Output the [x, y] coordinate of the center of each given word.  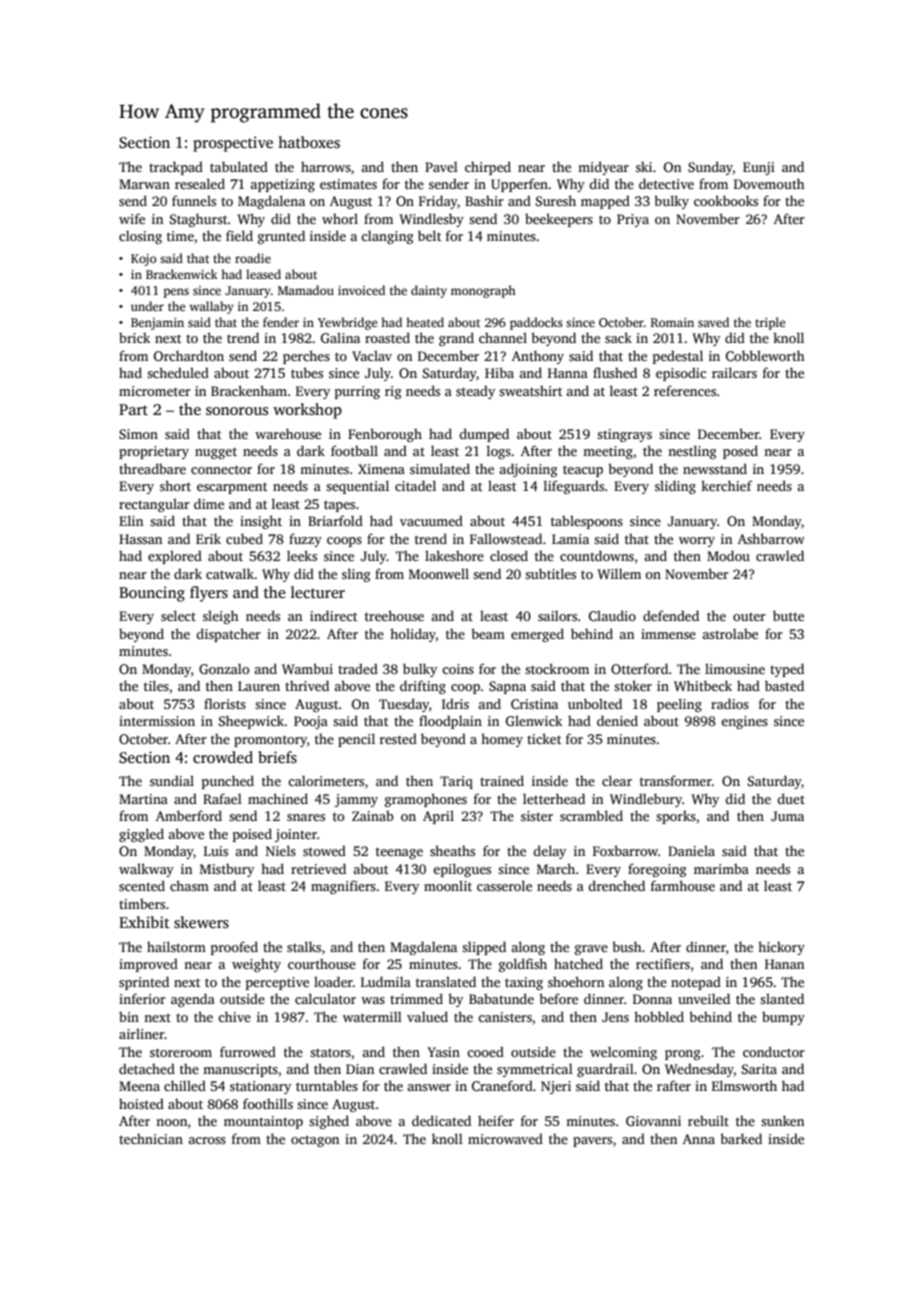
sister [537, 816]
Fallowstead [506, 538]
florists [225, 703]
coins [458, 669]
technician [151, 1139]
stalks [304, 946]
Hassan [140, 539]
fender [281, 322]
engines [744, 722]
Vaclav [372, 355]
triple [770, 323]
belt [429, 235]
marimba [721, 869]
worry [697, 542]
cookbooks [726, 200]
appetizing [282, 185]
